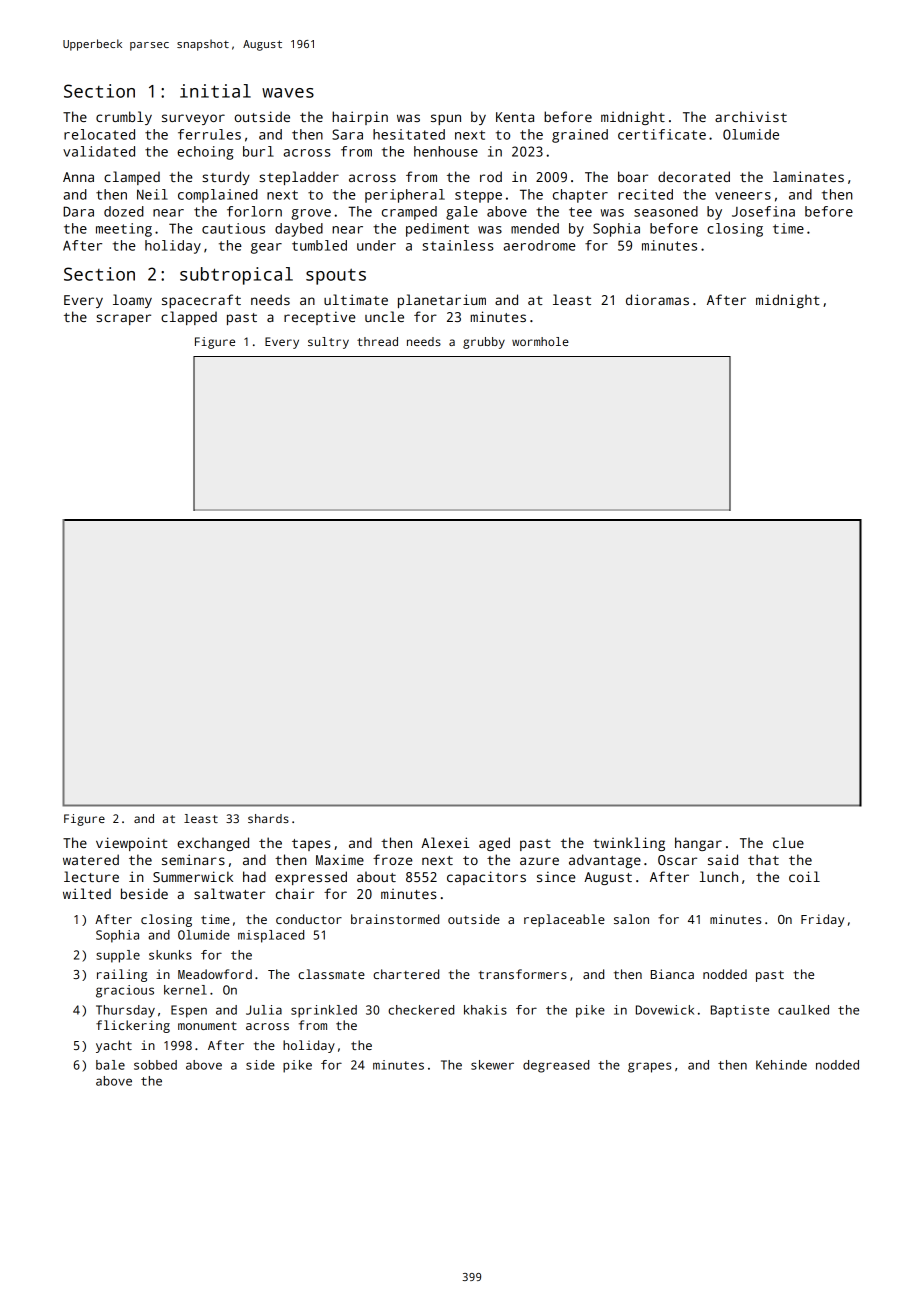 This screenshot has height=1308, width=924. Describe the element at coordinates (123, 319) in the screenshot. I see `scraper` at that location.
